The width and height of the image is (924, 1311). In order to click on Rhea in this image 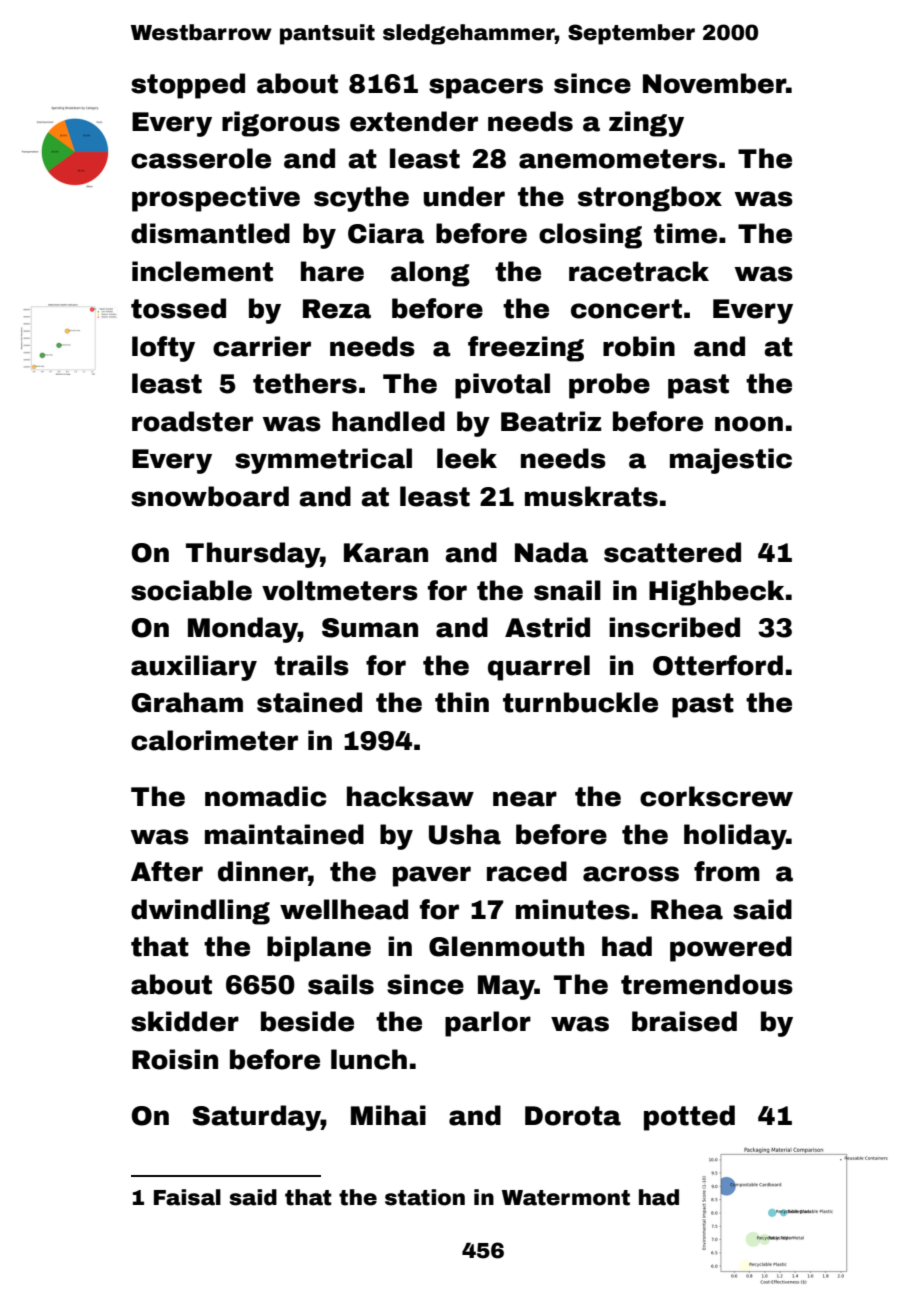, I will do `click(687, 909)`.
